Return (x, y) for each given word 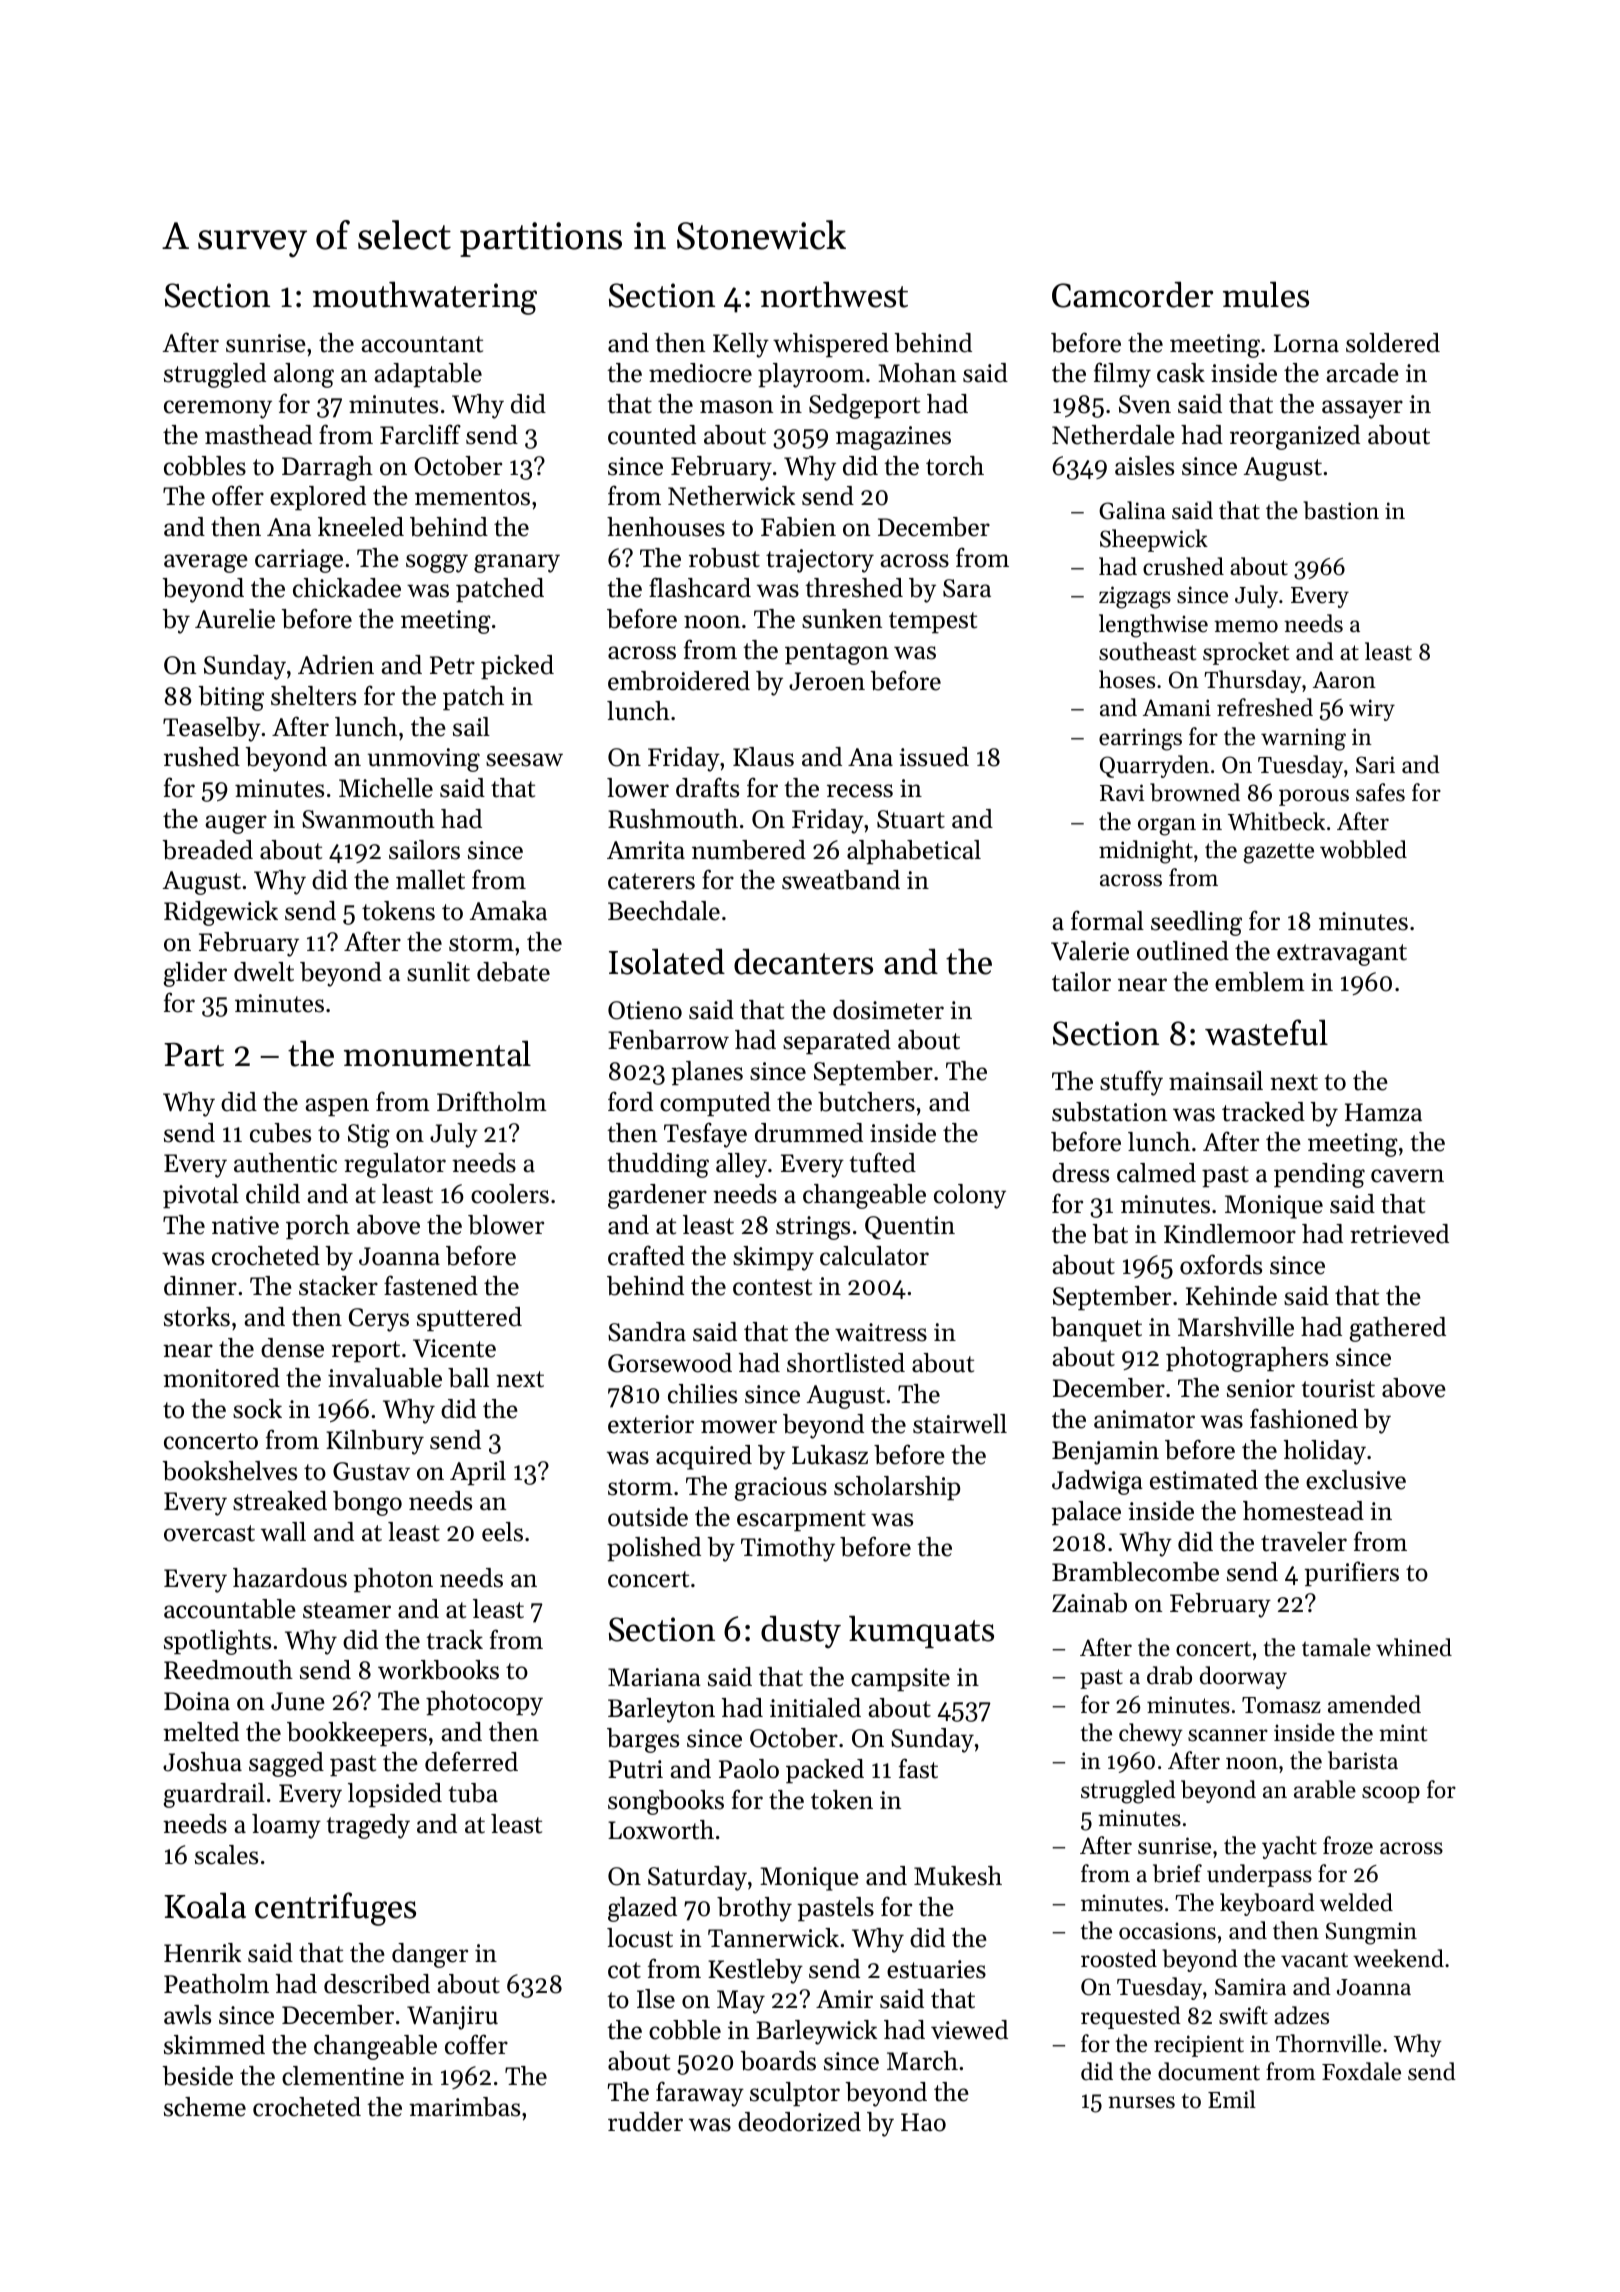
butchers (866, 1102)
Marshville (1236, 1327)
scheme (205, 2107)
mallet (430, 880)
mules (1266, 294)
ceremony (218, 409)
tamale (1336, 1647)
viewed (969, 2030)
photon (393, 1580)
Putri (635, 1769)
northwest (834, 294)
